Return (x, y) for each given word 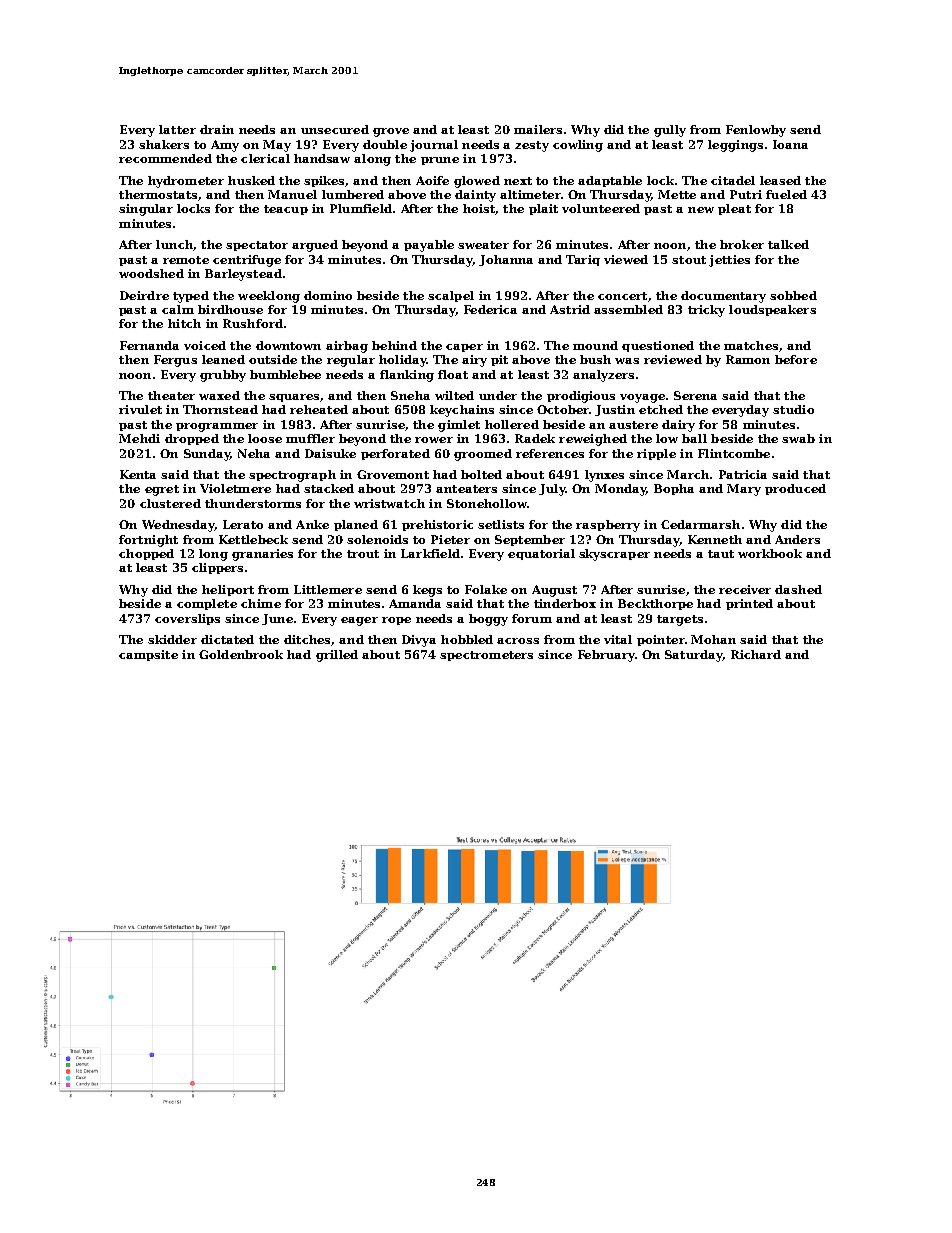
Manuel (292, 194)
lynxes (604, 476)
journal (434, 146)
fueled (786, 194)
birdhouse (230, 309)
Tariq (583, 260)
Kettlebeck (253, 539)
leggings (735, 146)
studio (793, 409)
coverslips (187, 619)
